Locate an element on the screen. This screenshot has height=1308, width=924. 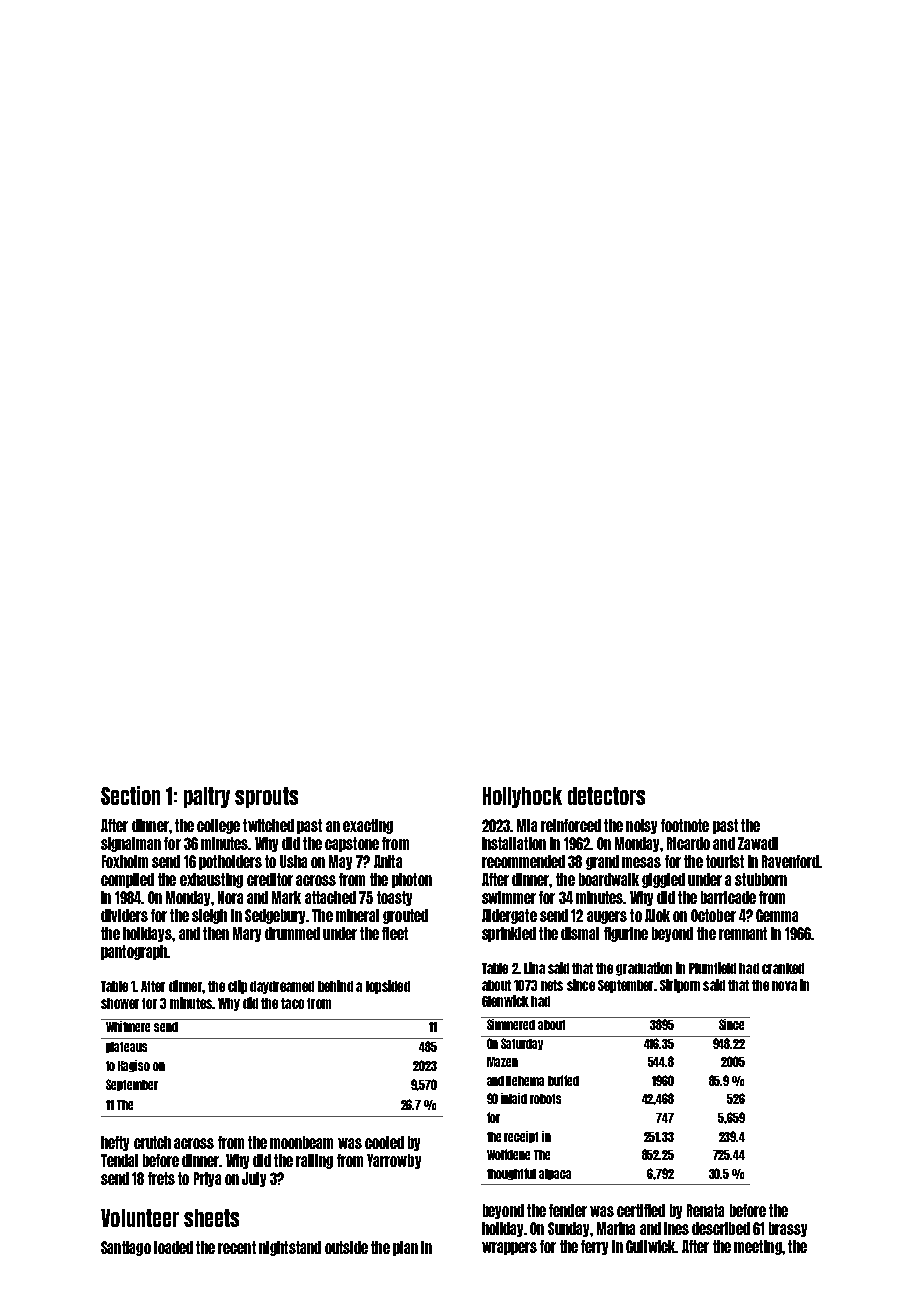
outside is located at coordinates (346, 1247).
